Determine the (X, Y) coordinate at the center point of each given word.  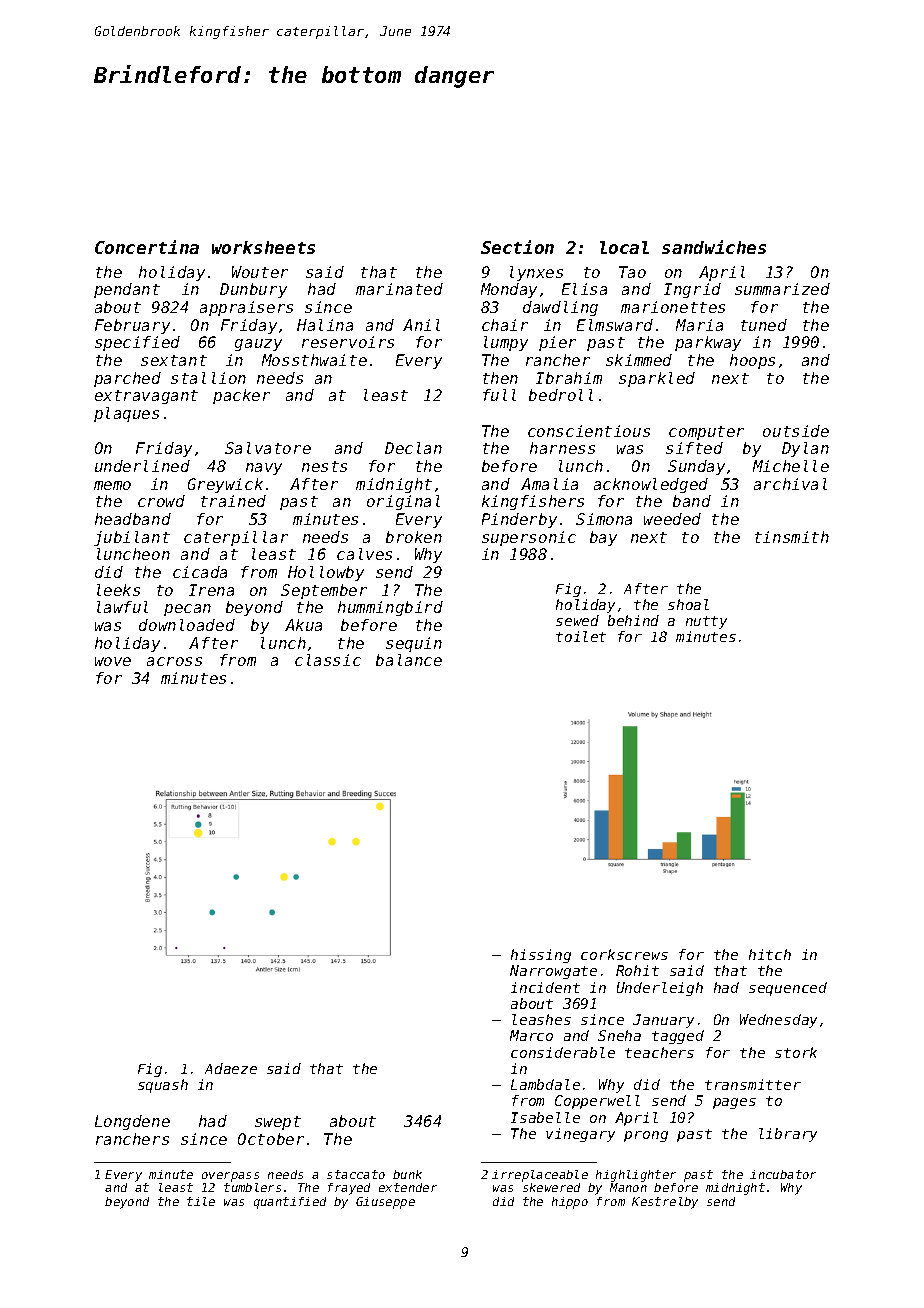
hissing (541, 956)
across (174, 661)
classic (328, 660)
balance (409, 660)
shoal (688, 604)
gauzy (258, 345)
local (624, 247)
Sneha (619, 1035)
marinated (399, 289)
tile (201, 1201)
